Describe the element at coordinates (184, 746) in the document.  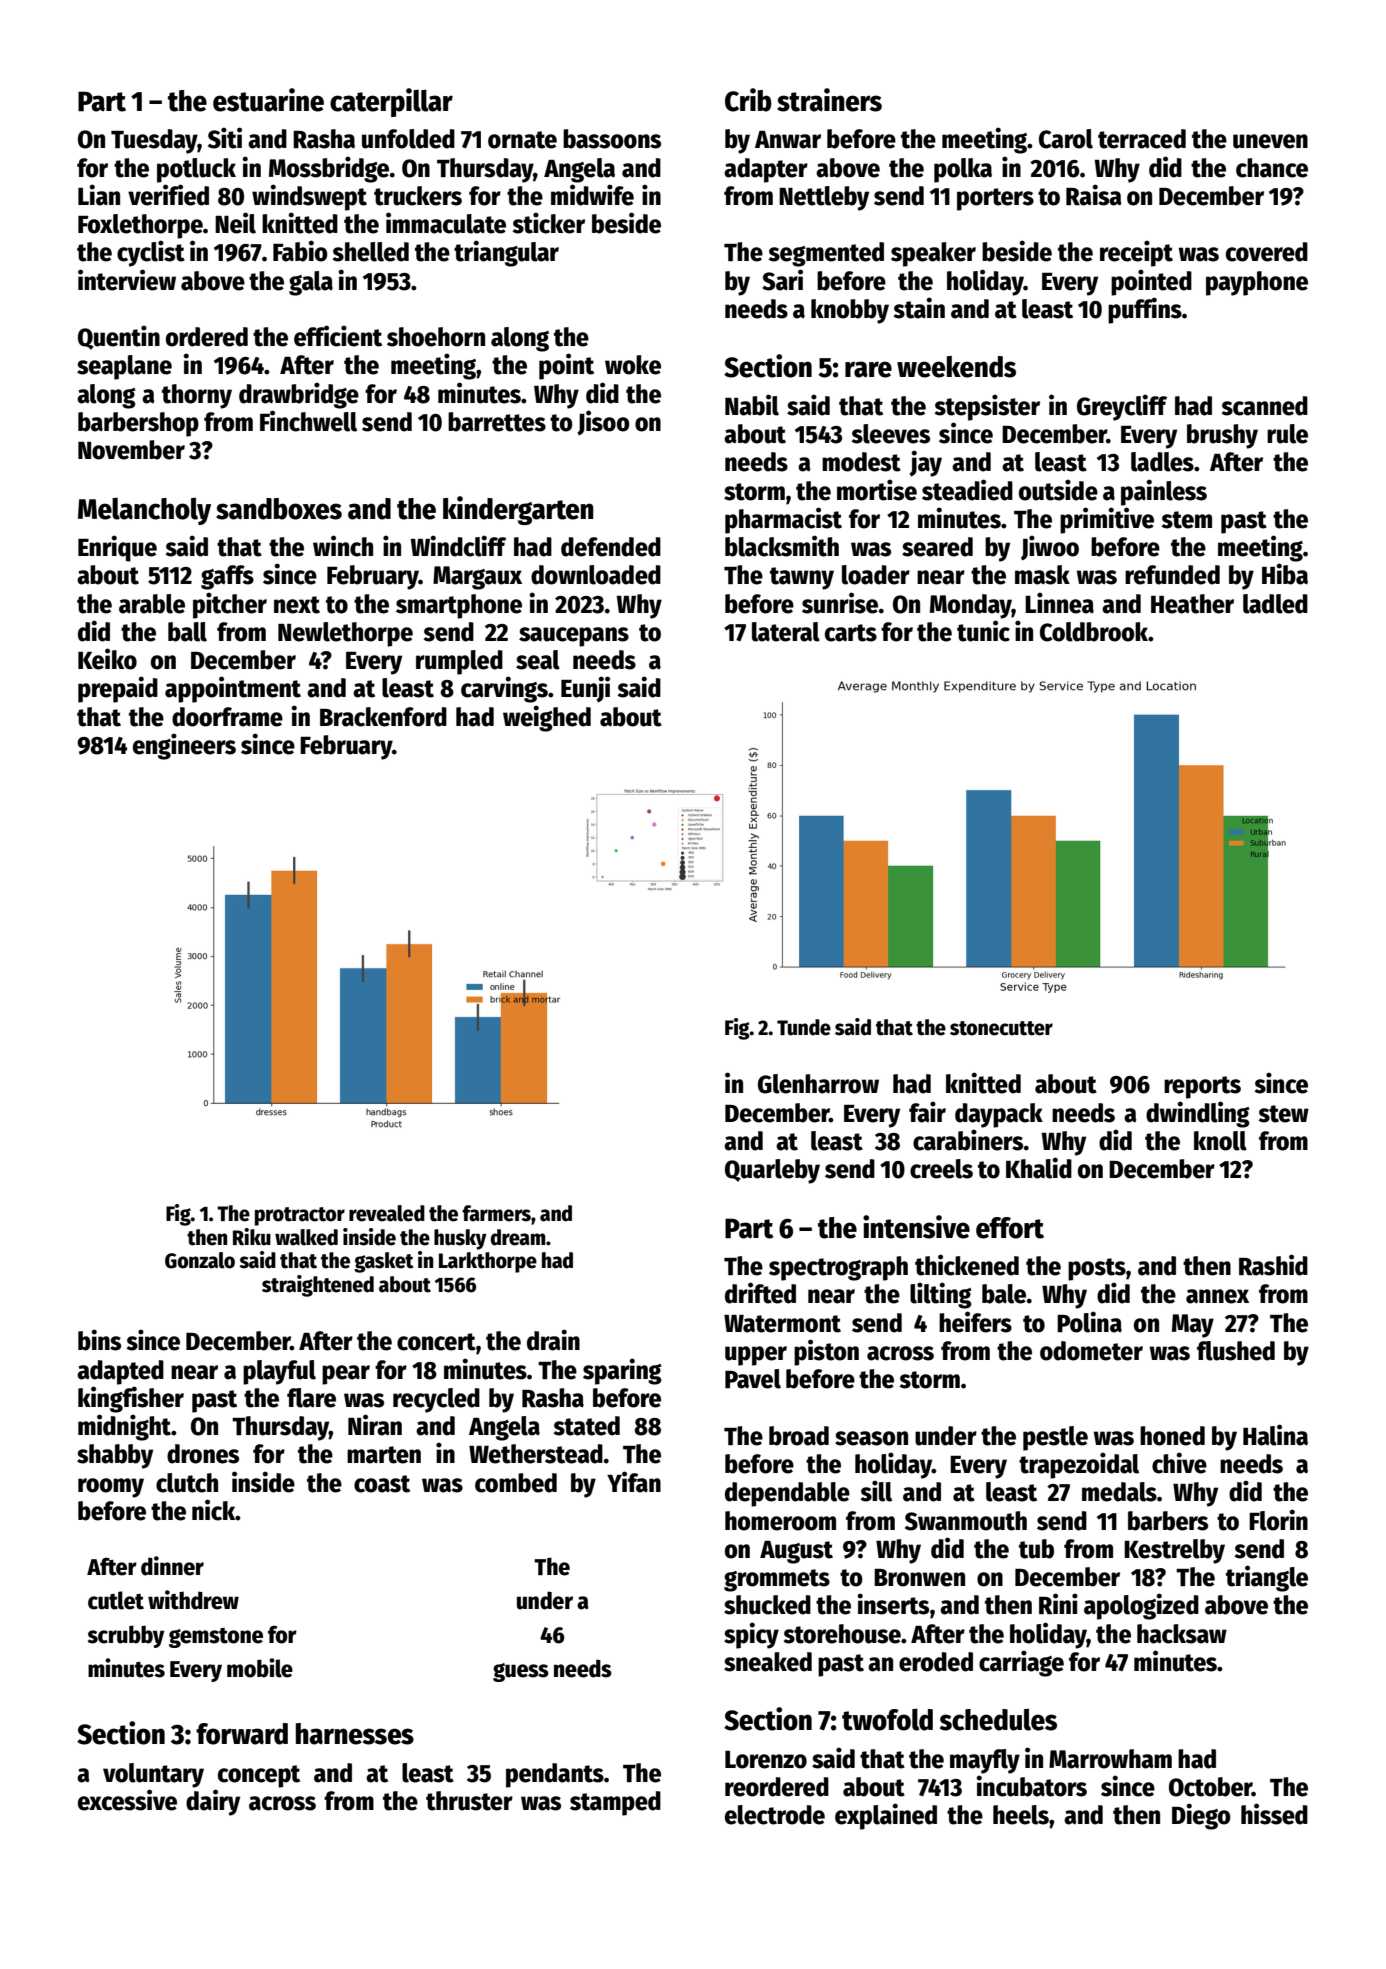
I see `engineers` at that location.
